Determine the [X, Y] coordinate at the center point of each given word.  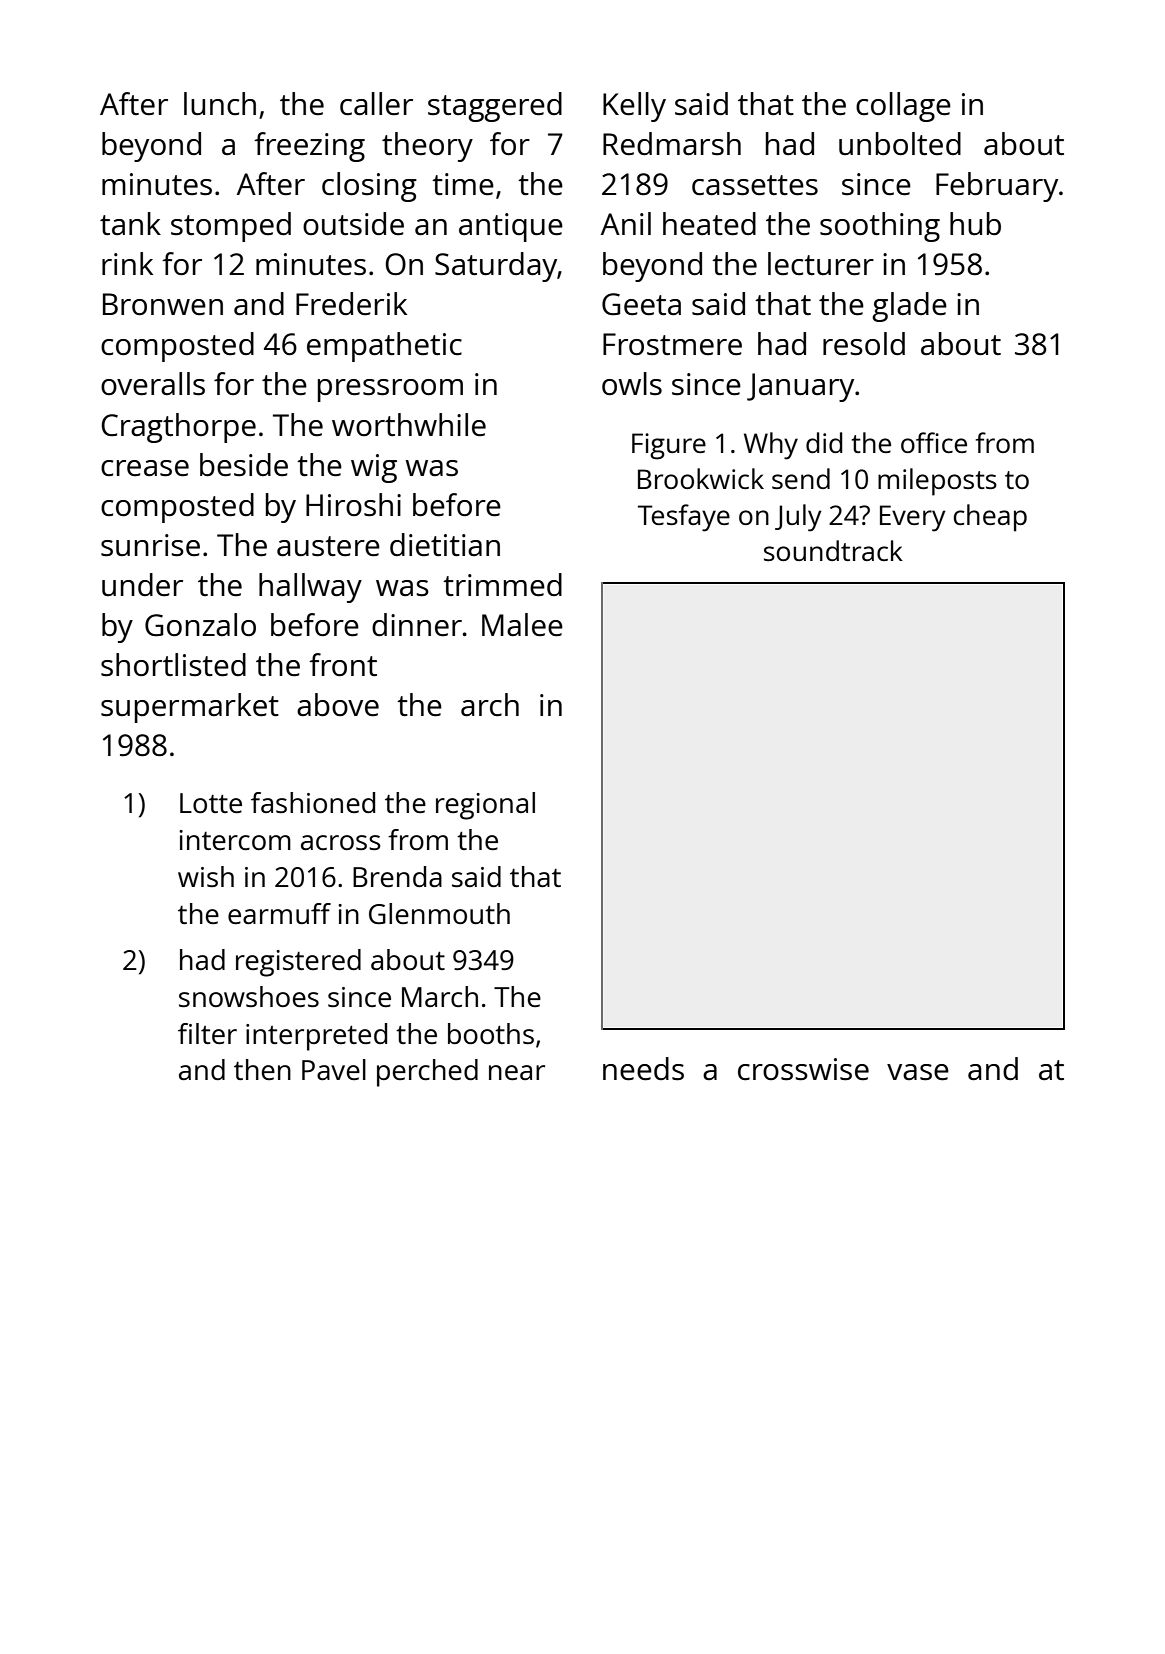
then [262, 1069]
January [800, 387]
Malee [522, 625]
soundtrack [833, 550]
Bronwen [163, 304]
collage [903, 107]
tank [130, 223]
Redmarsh [672, 144]
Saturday [496, 267]
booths [491, 1033]
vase [918, 1072]
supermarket [190, 708]
